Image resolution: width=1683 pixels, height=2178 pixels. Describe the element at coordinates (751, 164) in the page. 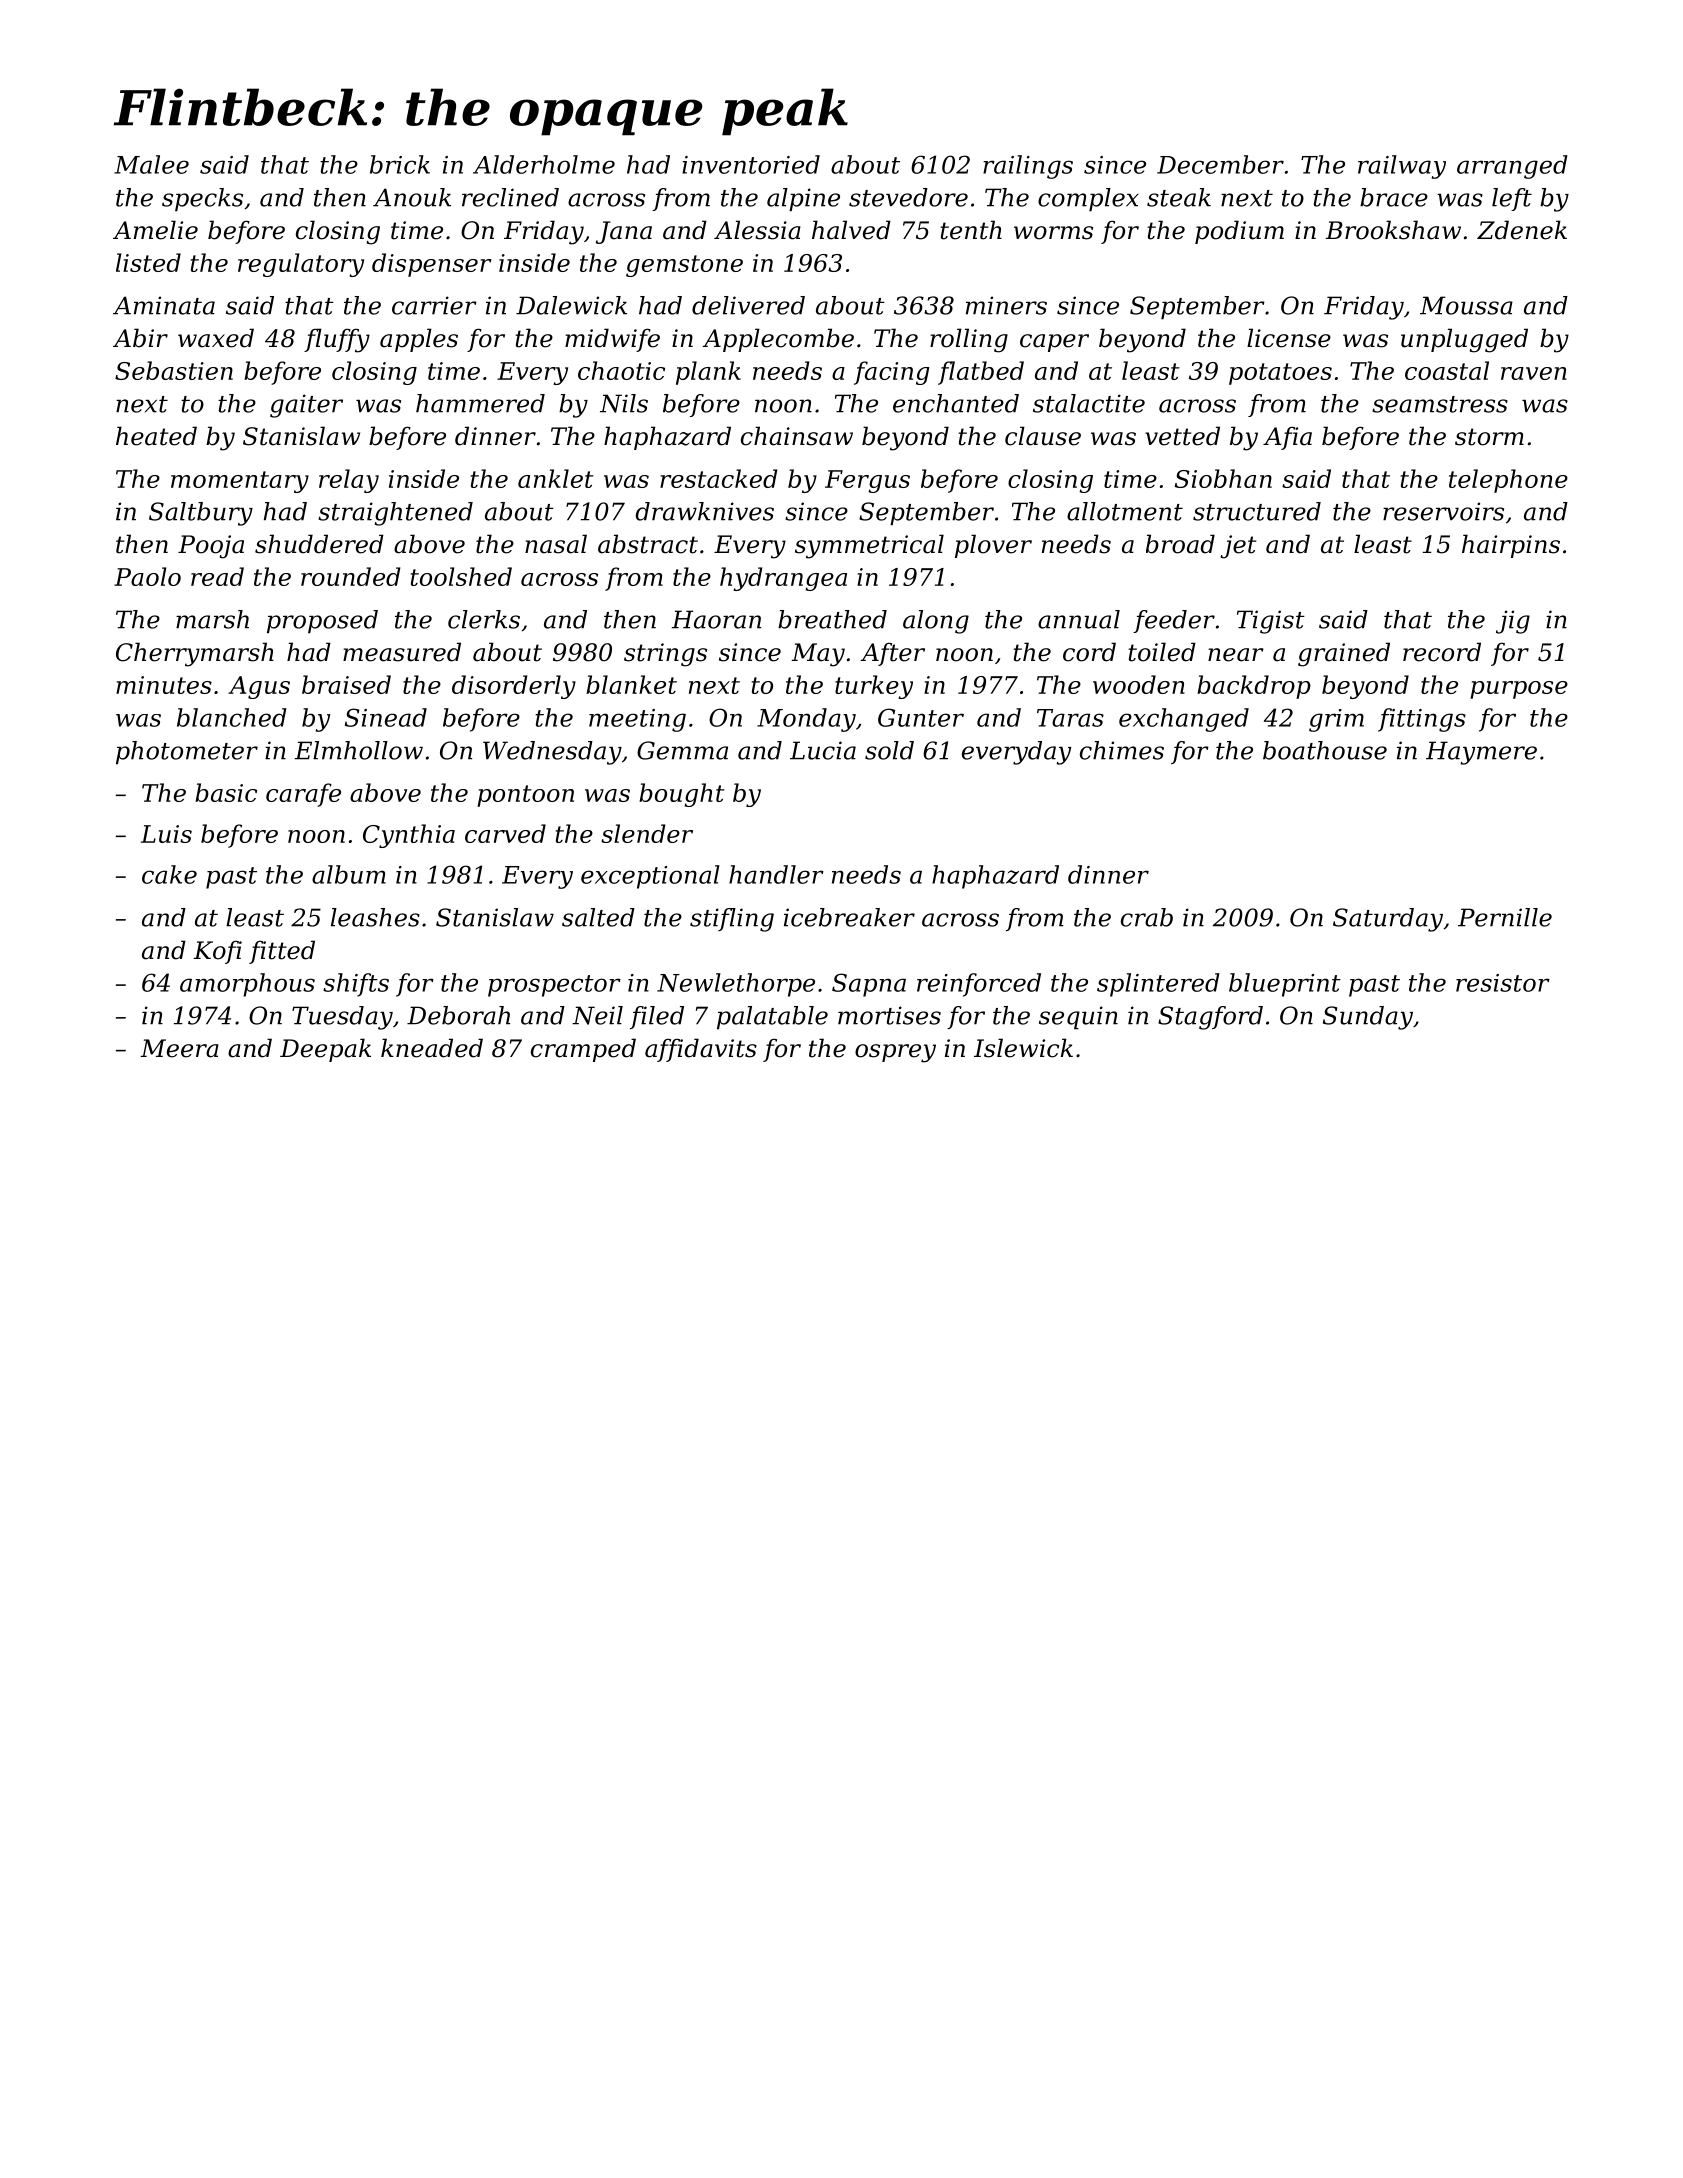

I see `inventoried` at that location.
